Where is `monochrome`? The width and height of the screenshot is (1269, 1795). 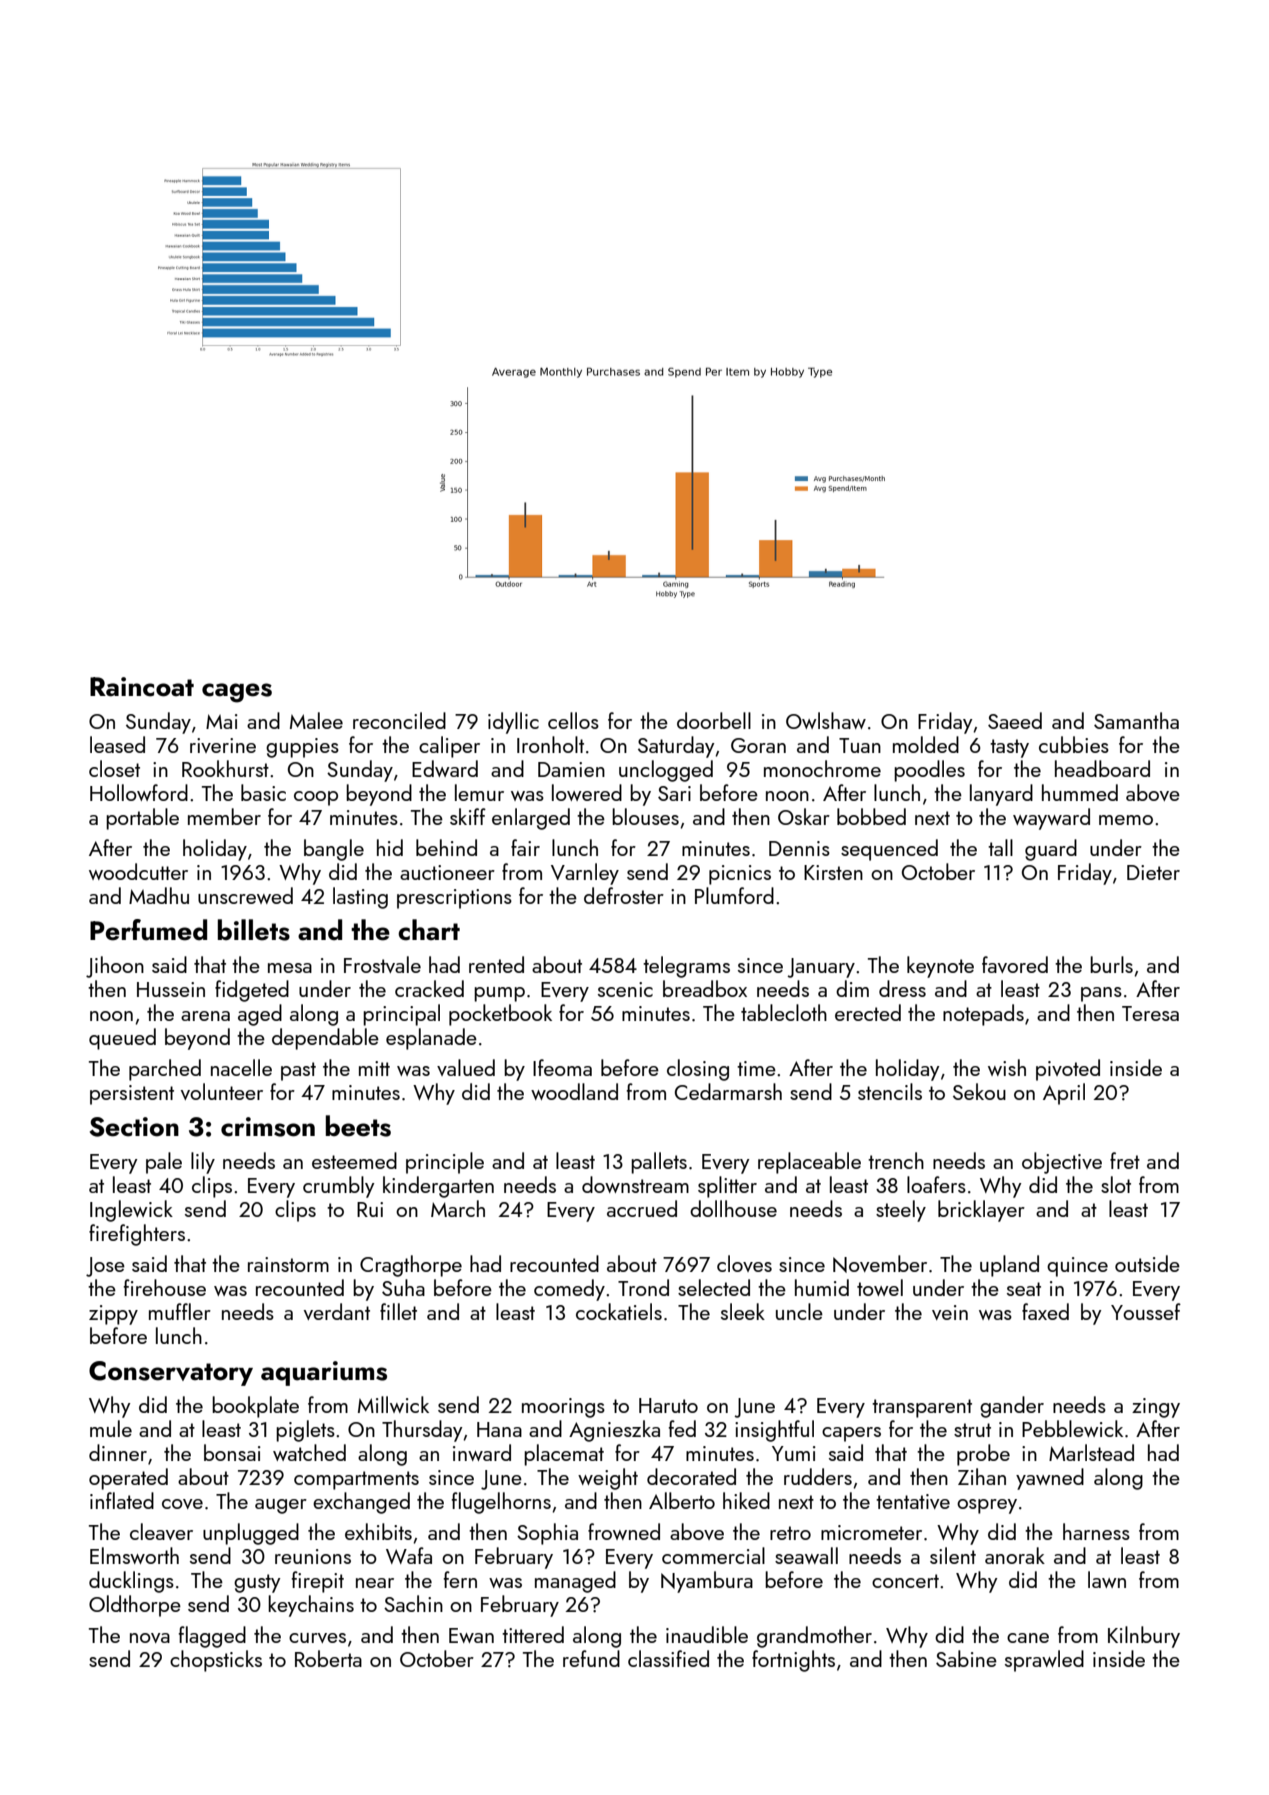
monochrome is located at coordinates (822, 768).
